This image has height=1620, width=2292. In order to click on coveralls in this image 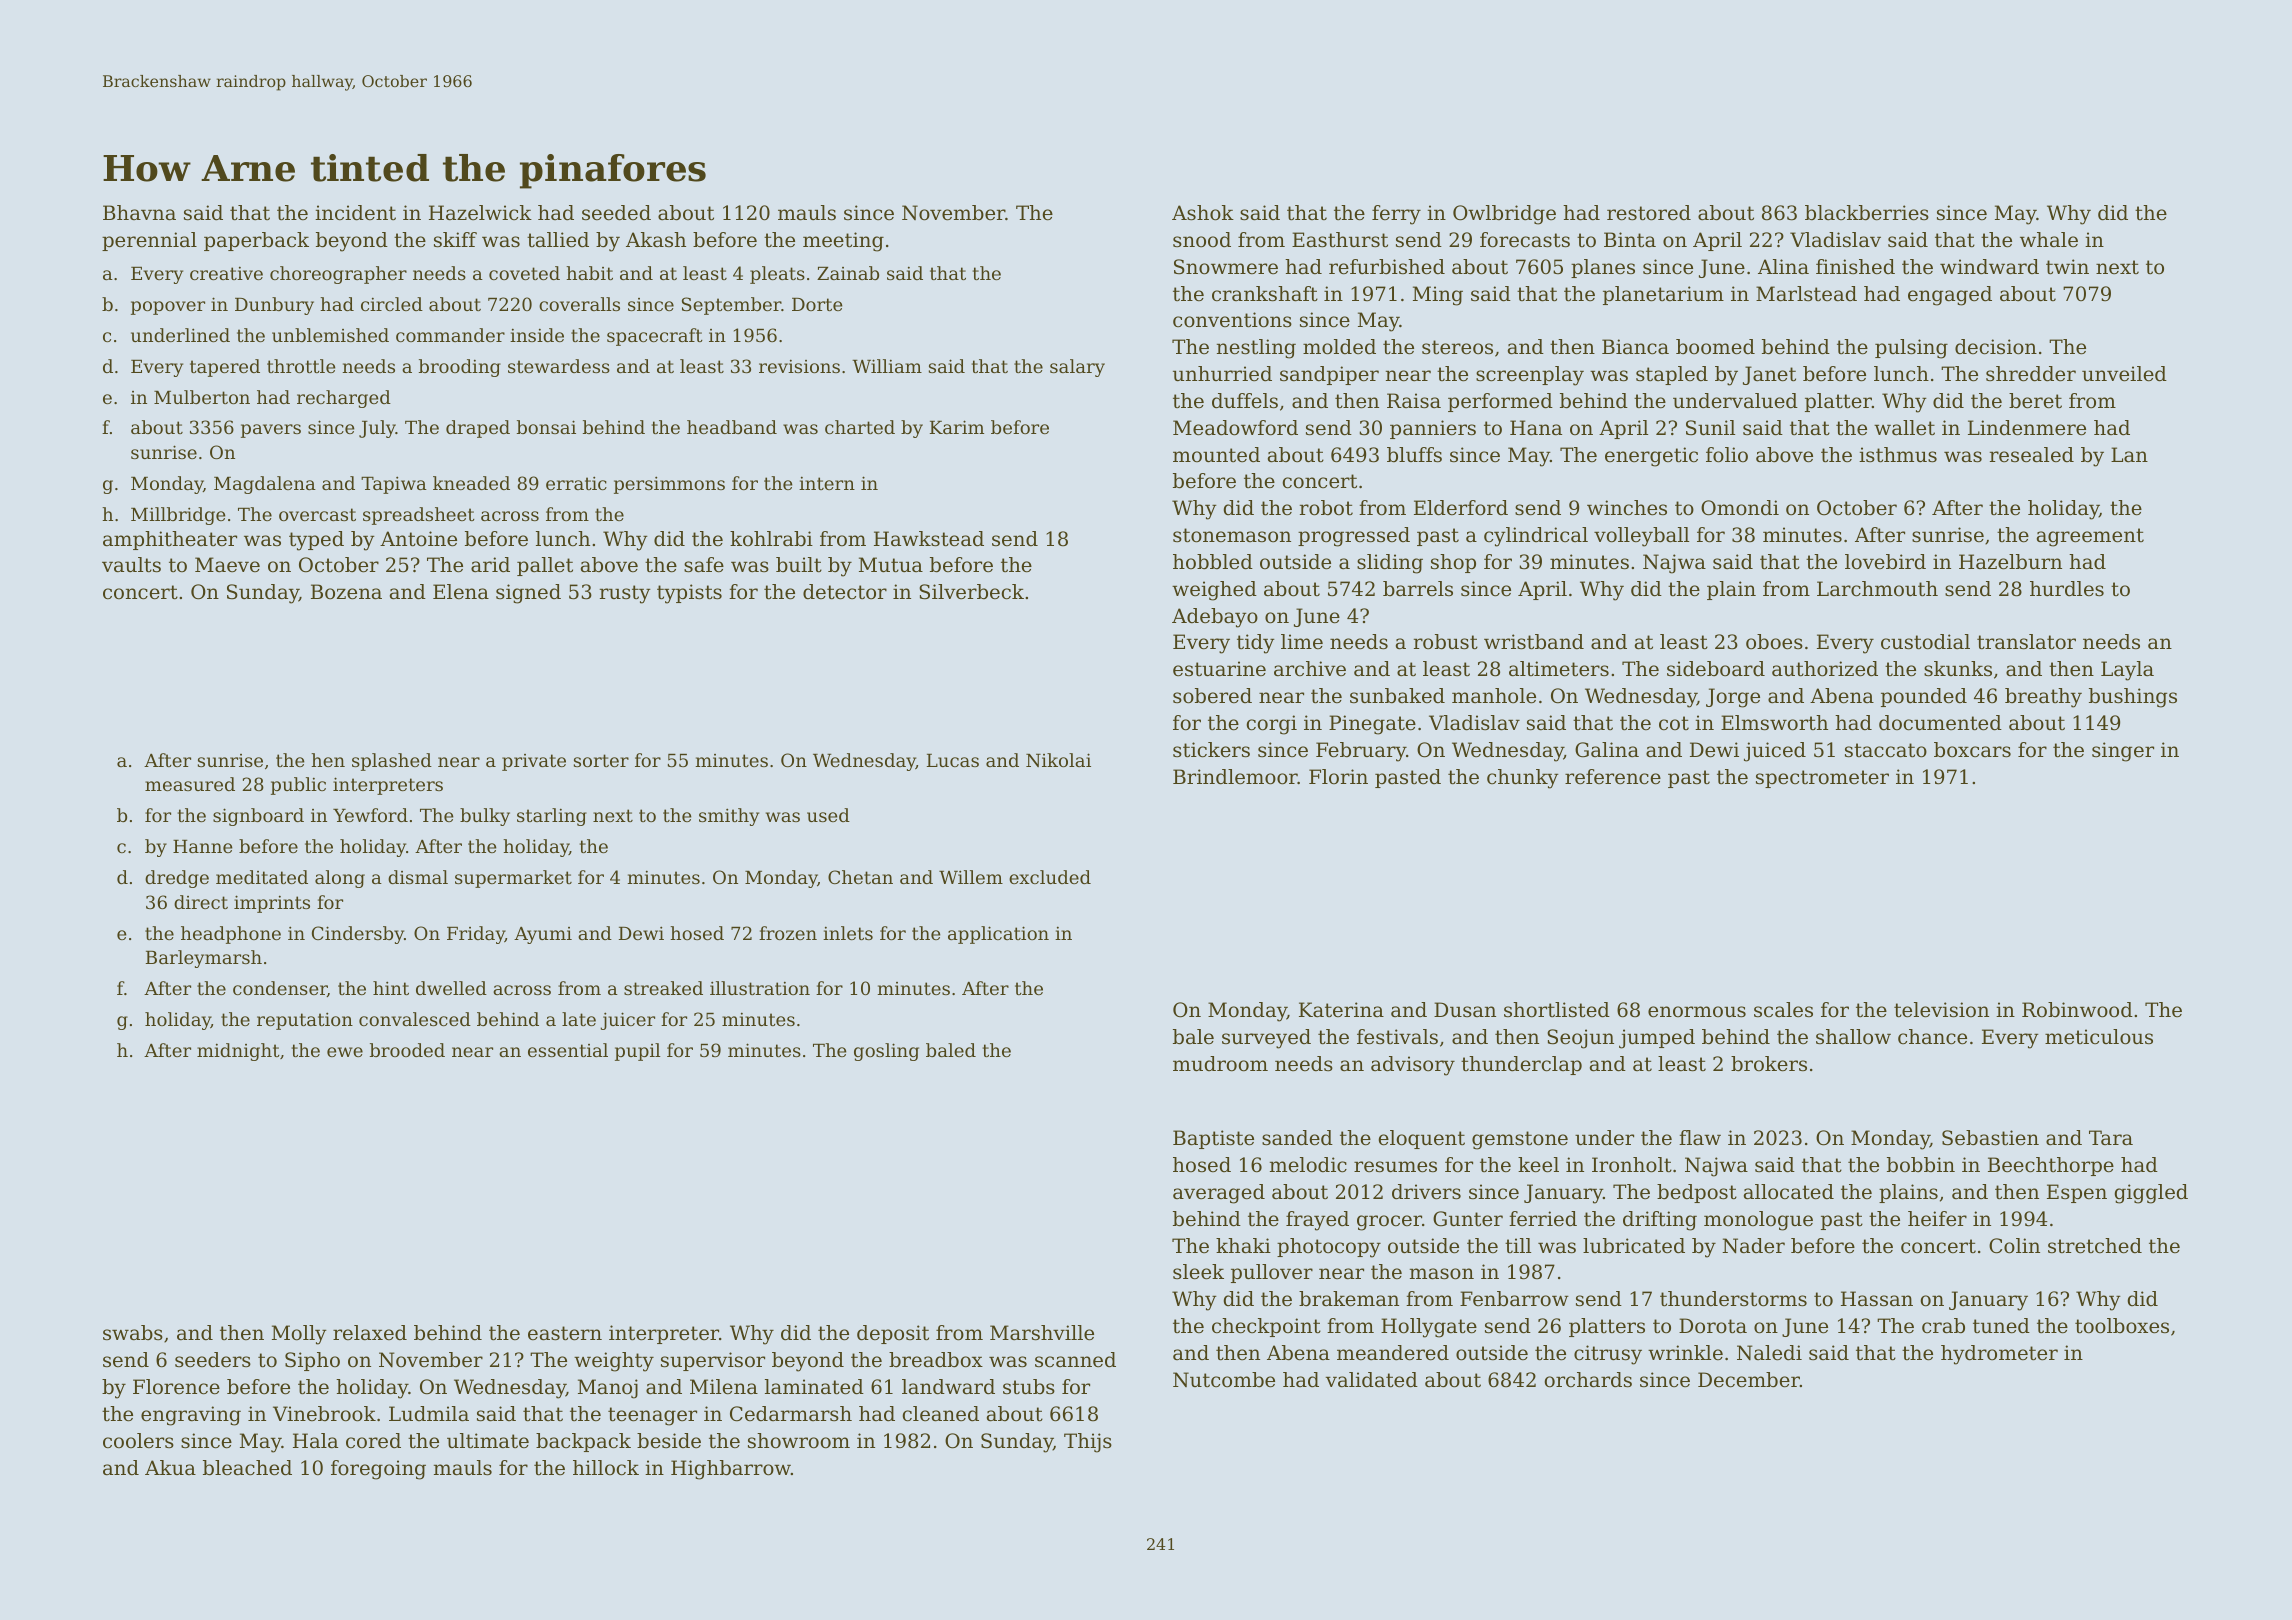, I will do `click(579, 304)`.
